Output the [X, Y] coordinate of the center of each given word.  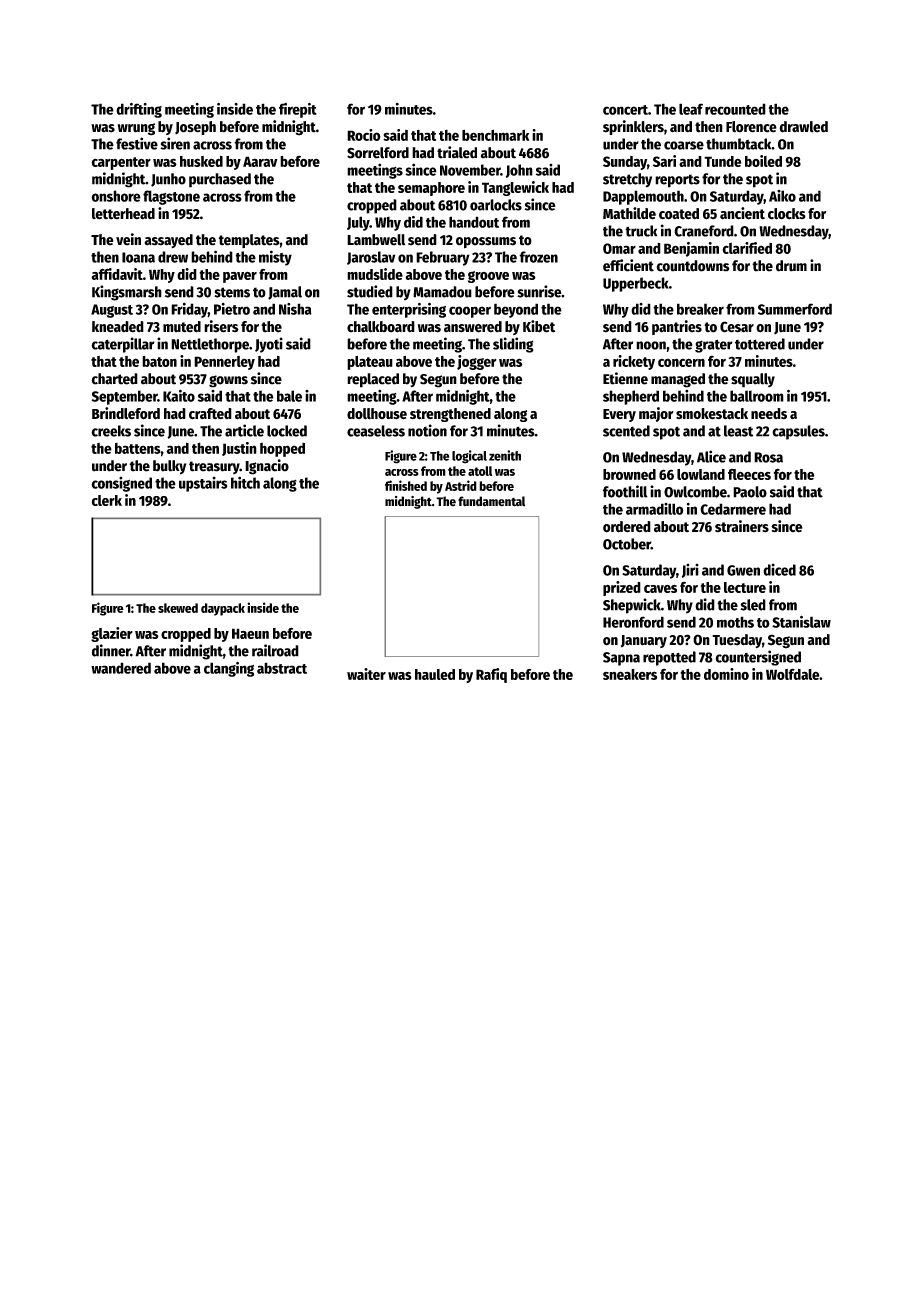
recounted [735, 109]
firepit [298, 110]
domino [726, 674]
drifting [139, 110]
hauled [435, 674]
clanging [229, 669]
